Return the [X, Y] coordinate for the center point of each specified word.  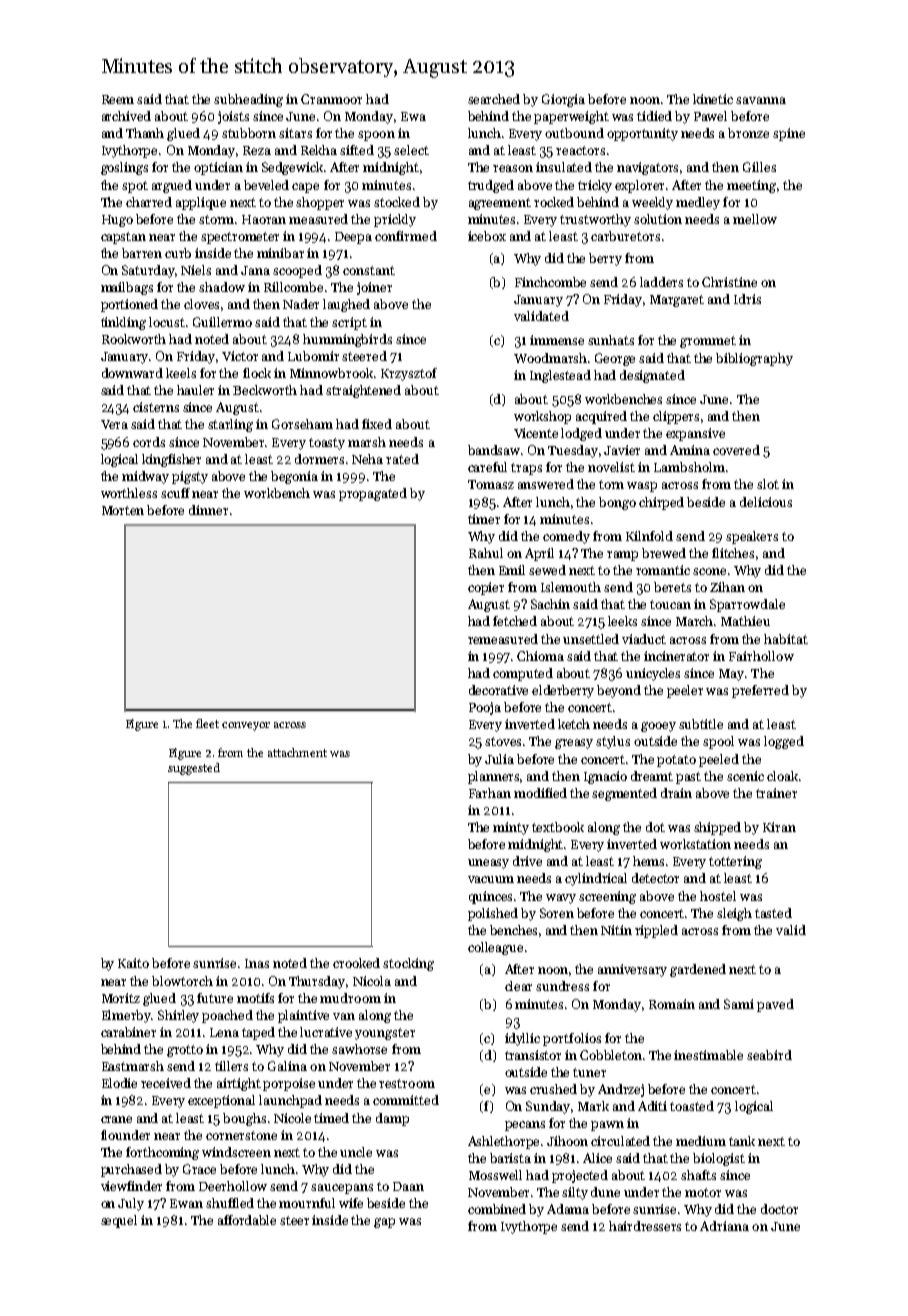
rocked [554, 202]
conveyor [246, 726]
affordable [247, 1220]
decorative [498, 690]
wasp [642, 487]
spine [789, 134]
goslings [124, 168]
